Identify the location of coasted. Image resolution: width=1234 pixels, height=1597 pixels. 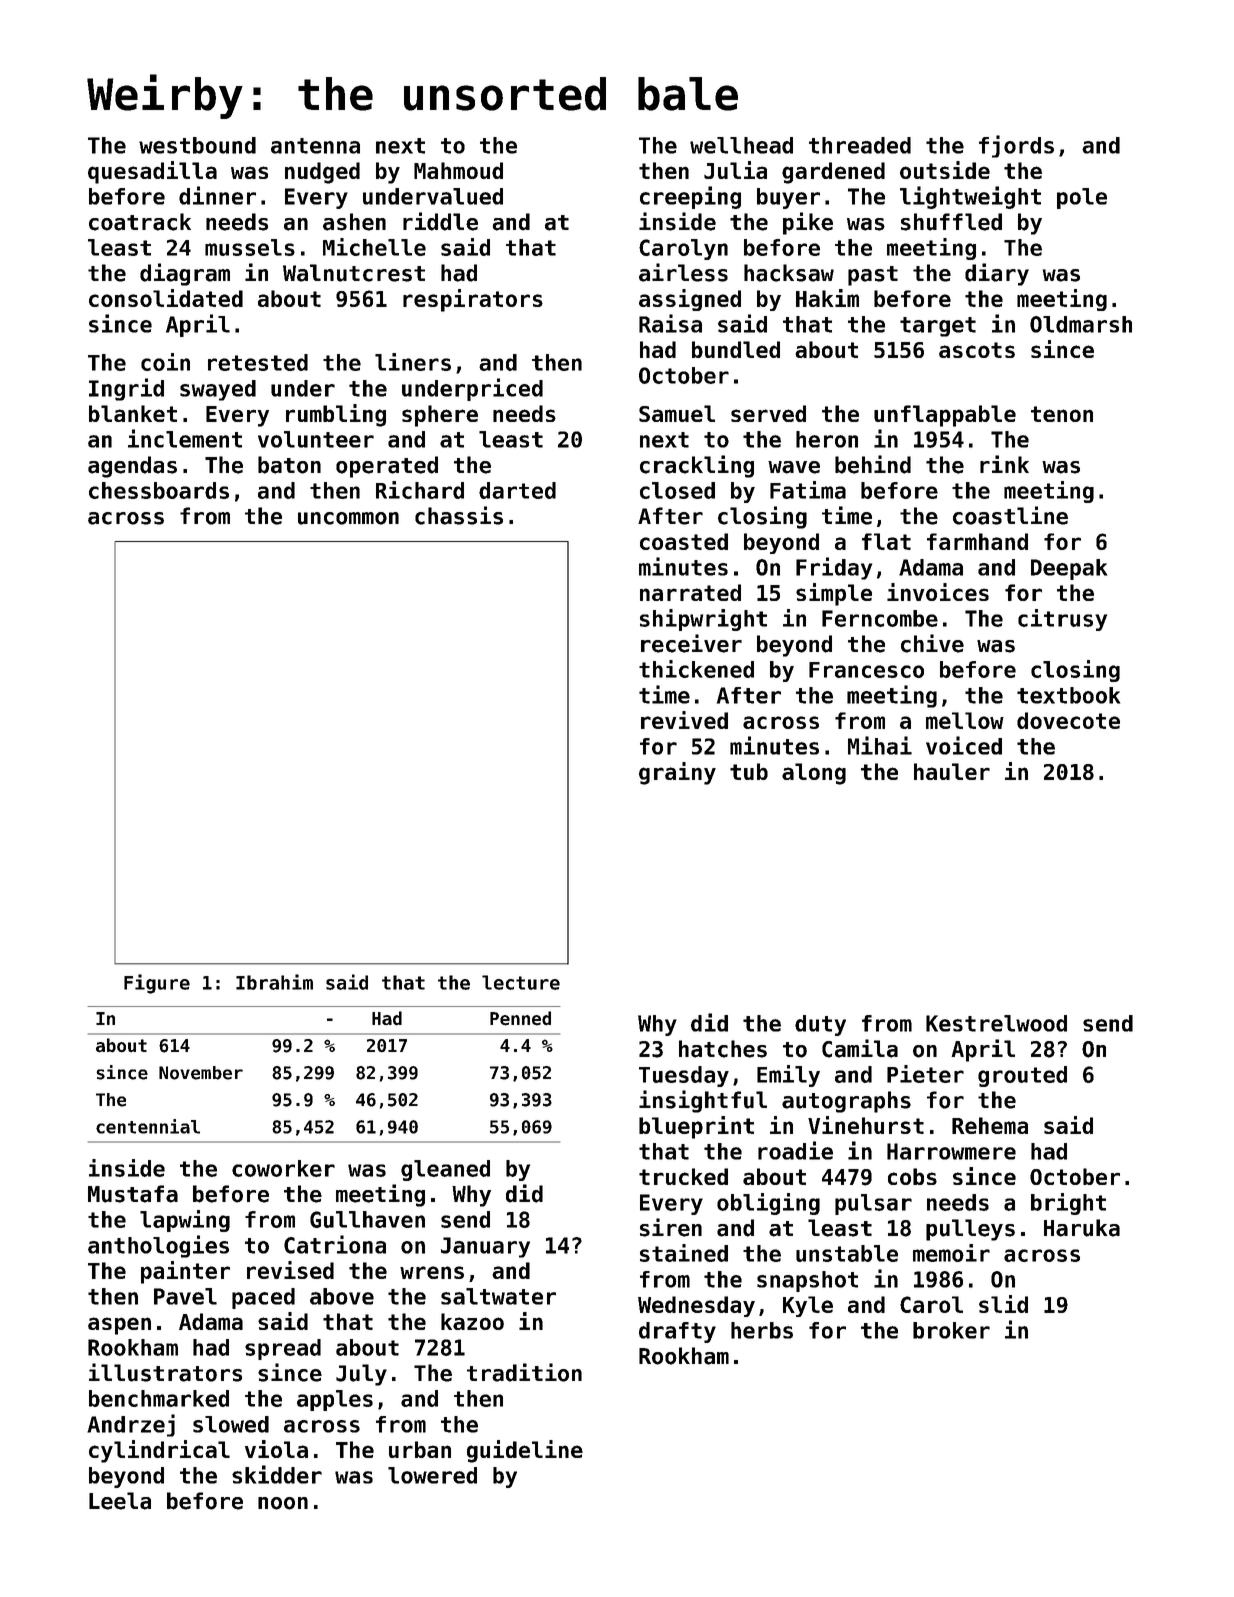
(684, 541).
